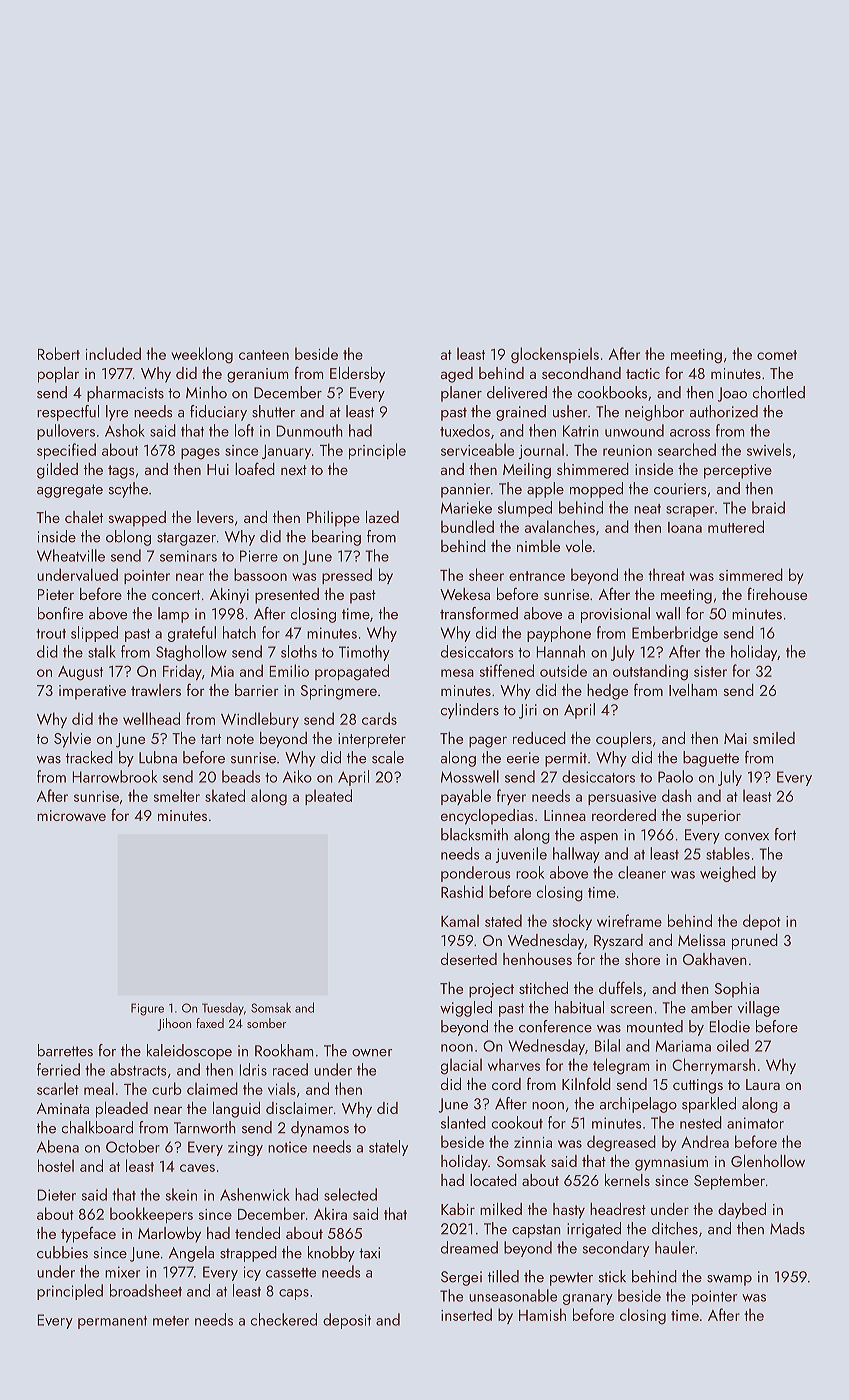 The image size is (849, 1400). What do you see at coordinates (388, 757) in the screenshot?
I see `scale` at bounding box center [388, 757].
